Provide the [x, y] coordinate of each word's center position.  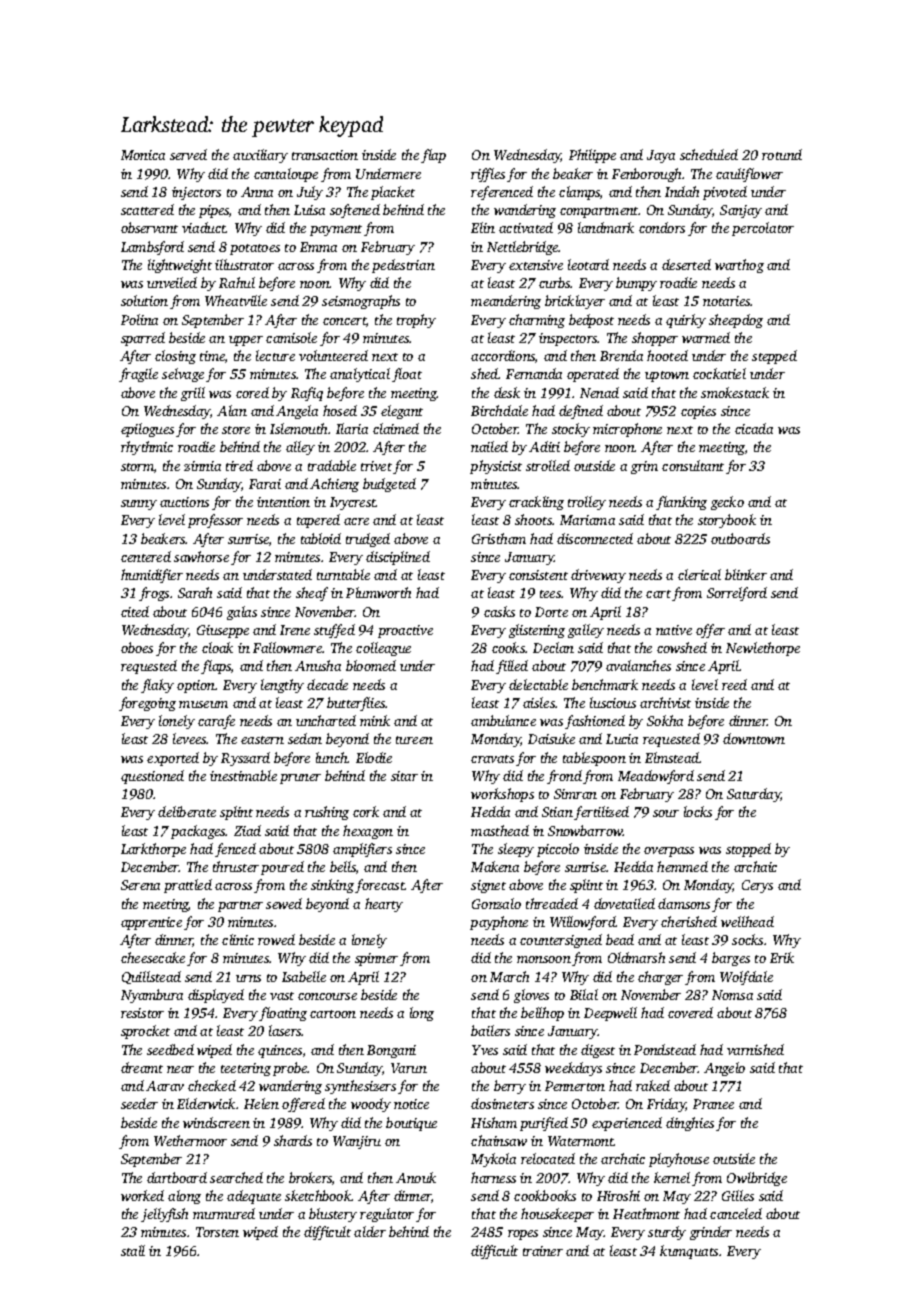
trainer [543, 1251]
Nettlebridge [523, 248]
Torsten [217, 1232]
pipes [214, 211]
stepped [774, 357]
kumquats [689, 1252]
